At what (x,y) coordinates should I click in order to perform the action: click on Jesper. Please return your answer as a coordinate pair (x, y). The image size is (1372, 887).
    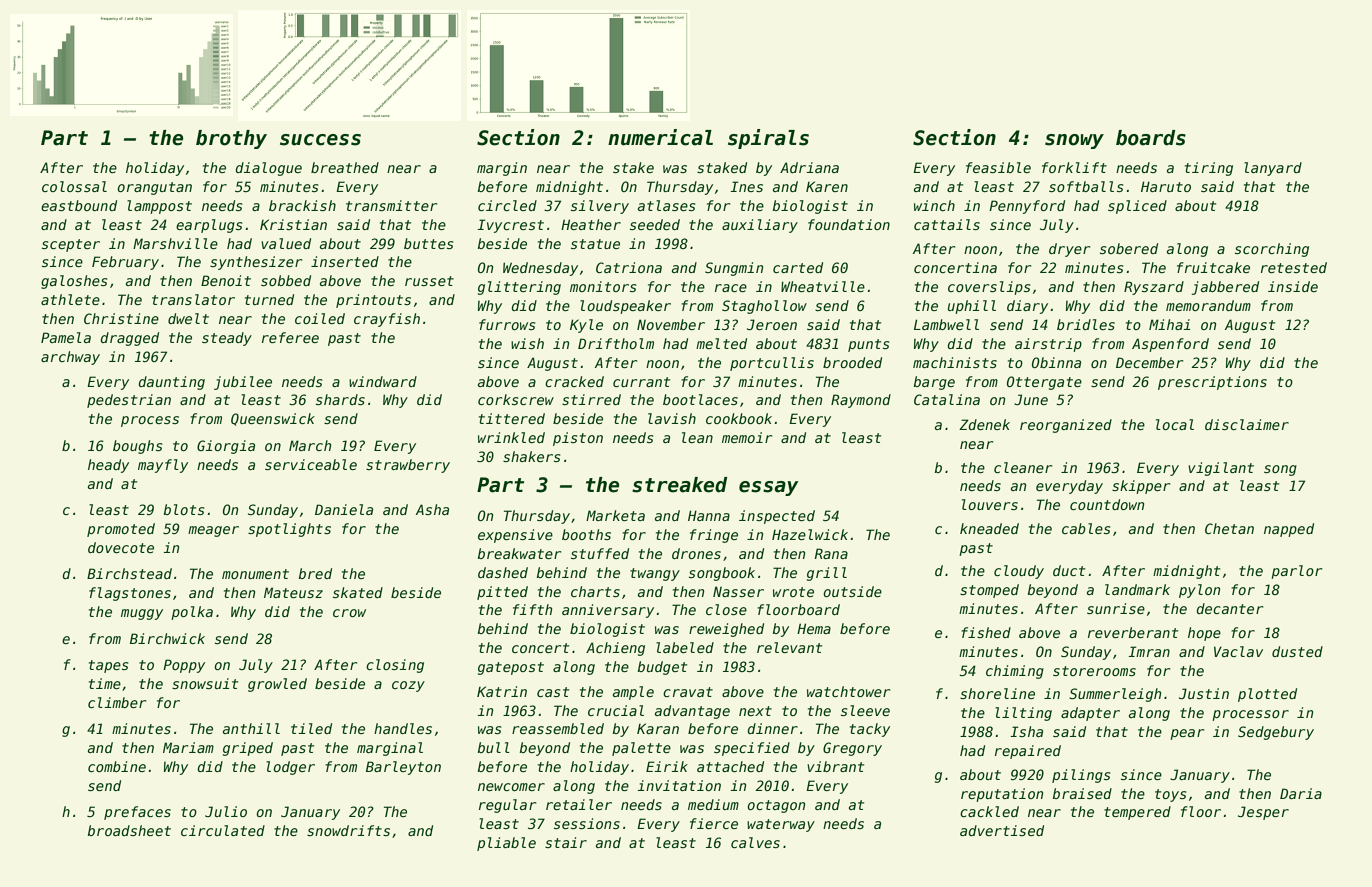
    Looking at the image, I should click on (1263, 813).
